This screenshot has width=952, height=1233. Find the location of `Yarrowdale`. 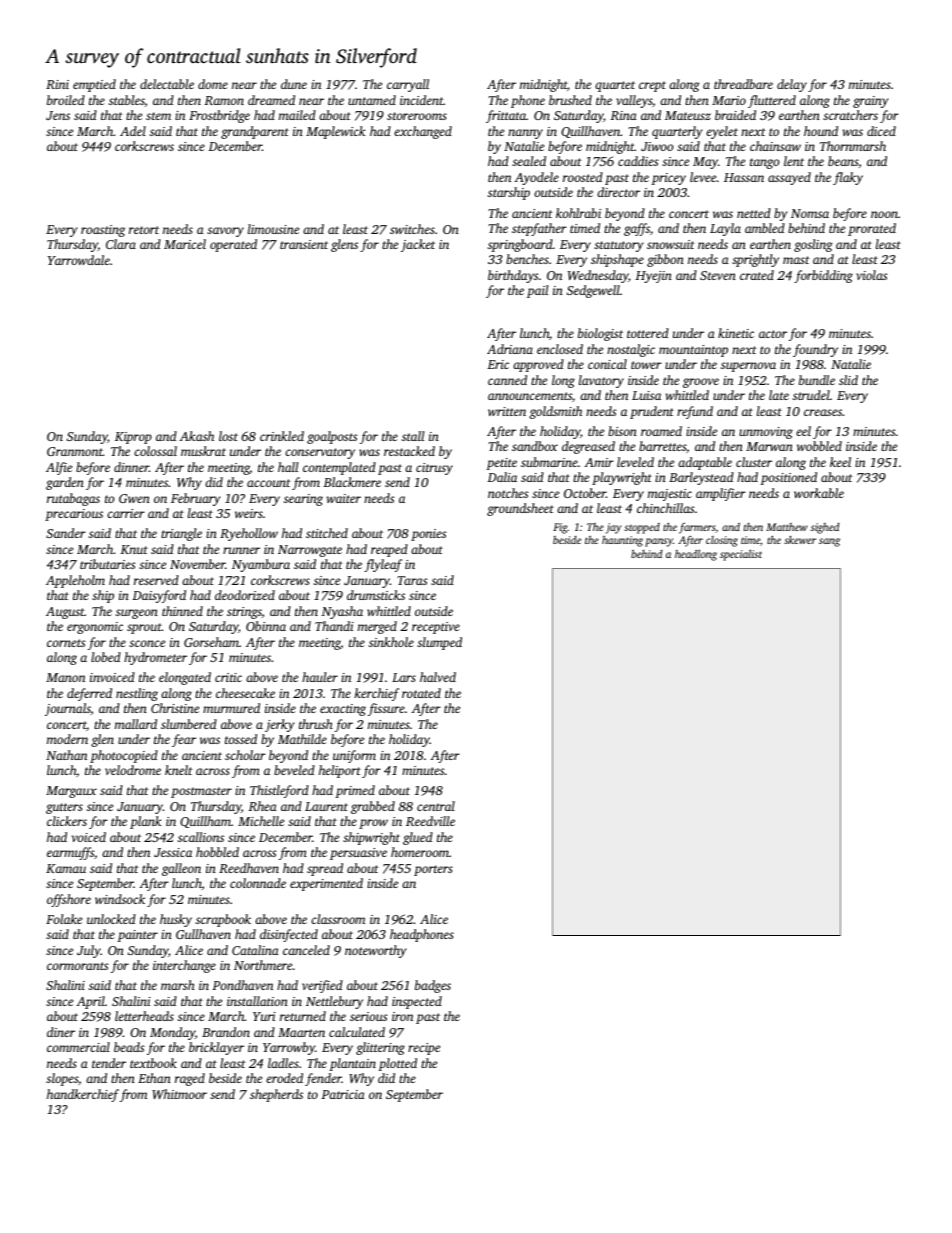

Yarrowdale is located at coordinates (79, 260).
